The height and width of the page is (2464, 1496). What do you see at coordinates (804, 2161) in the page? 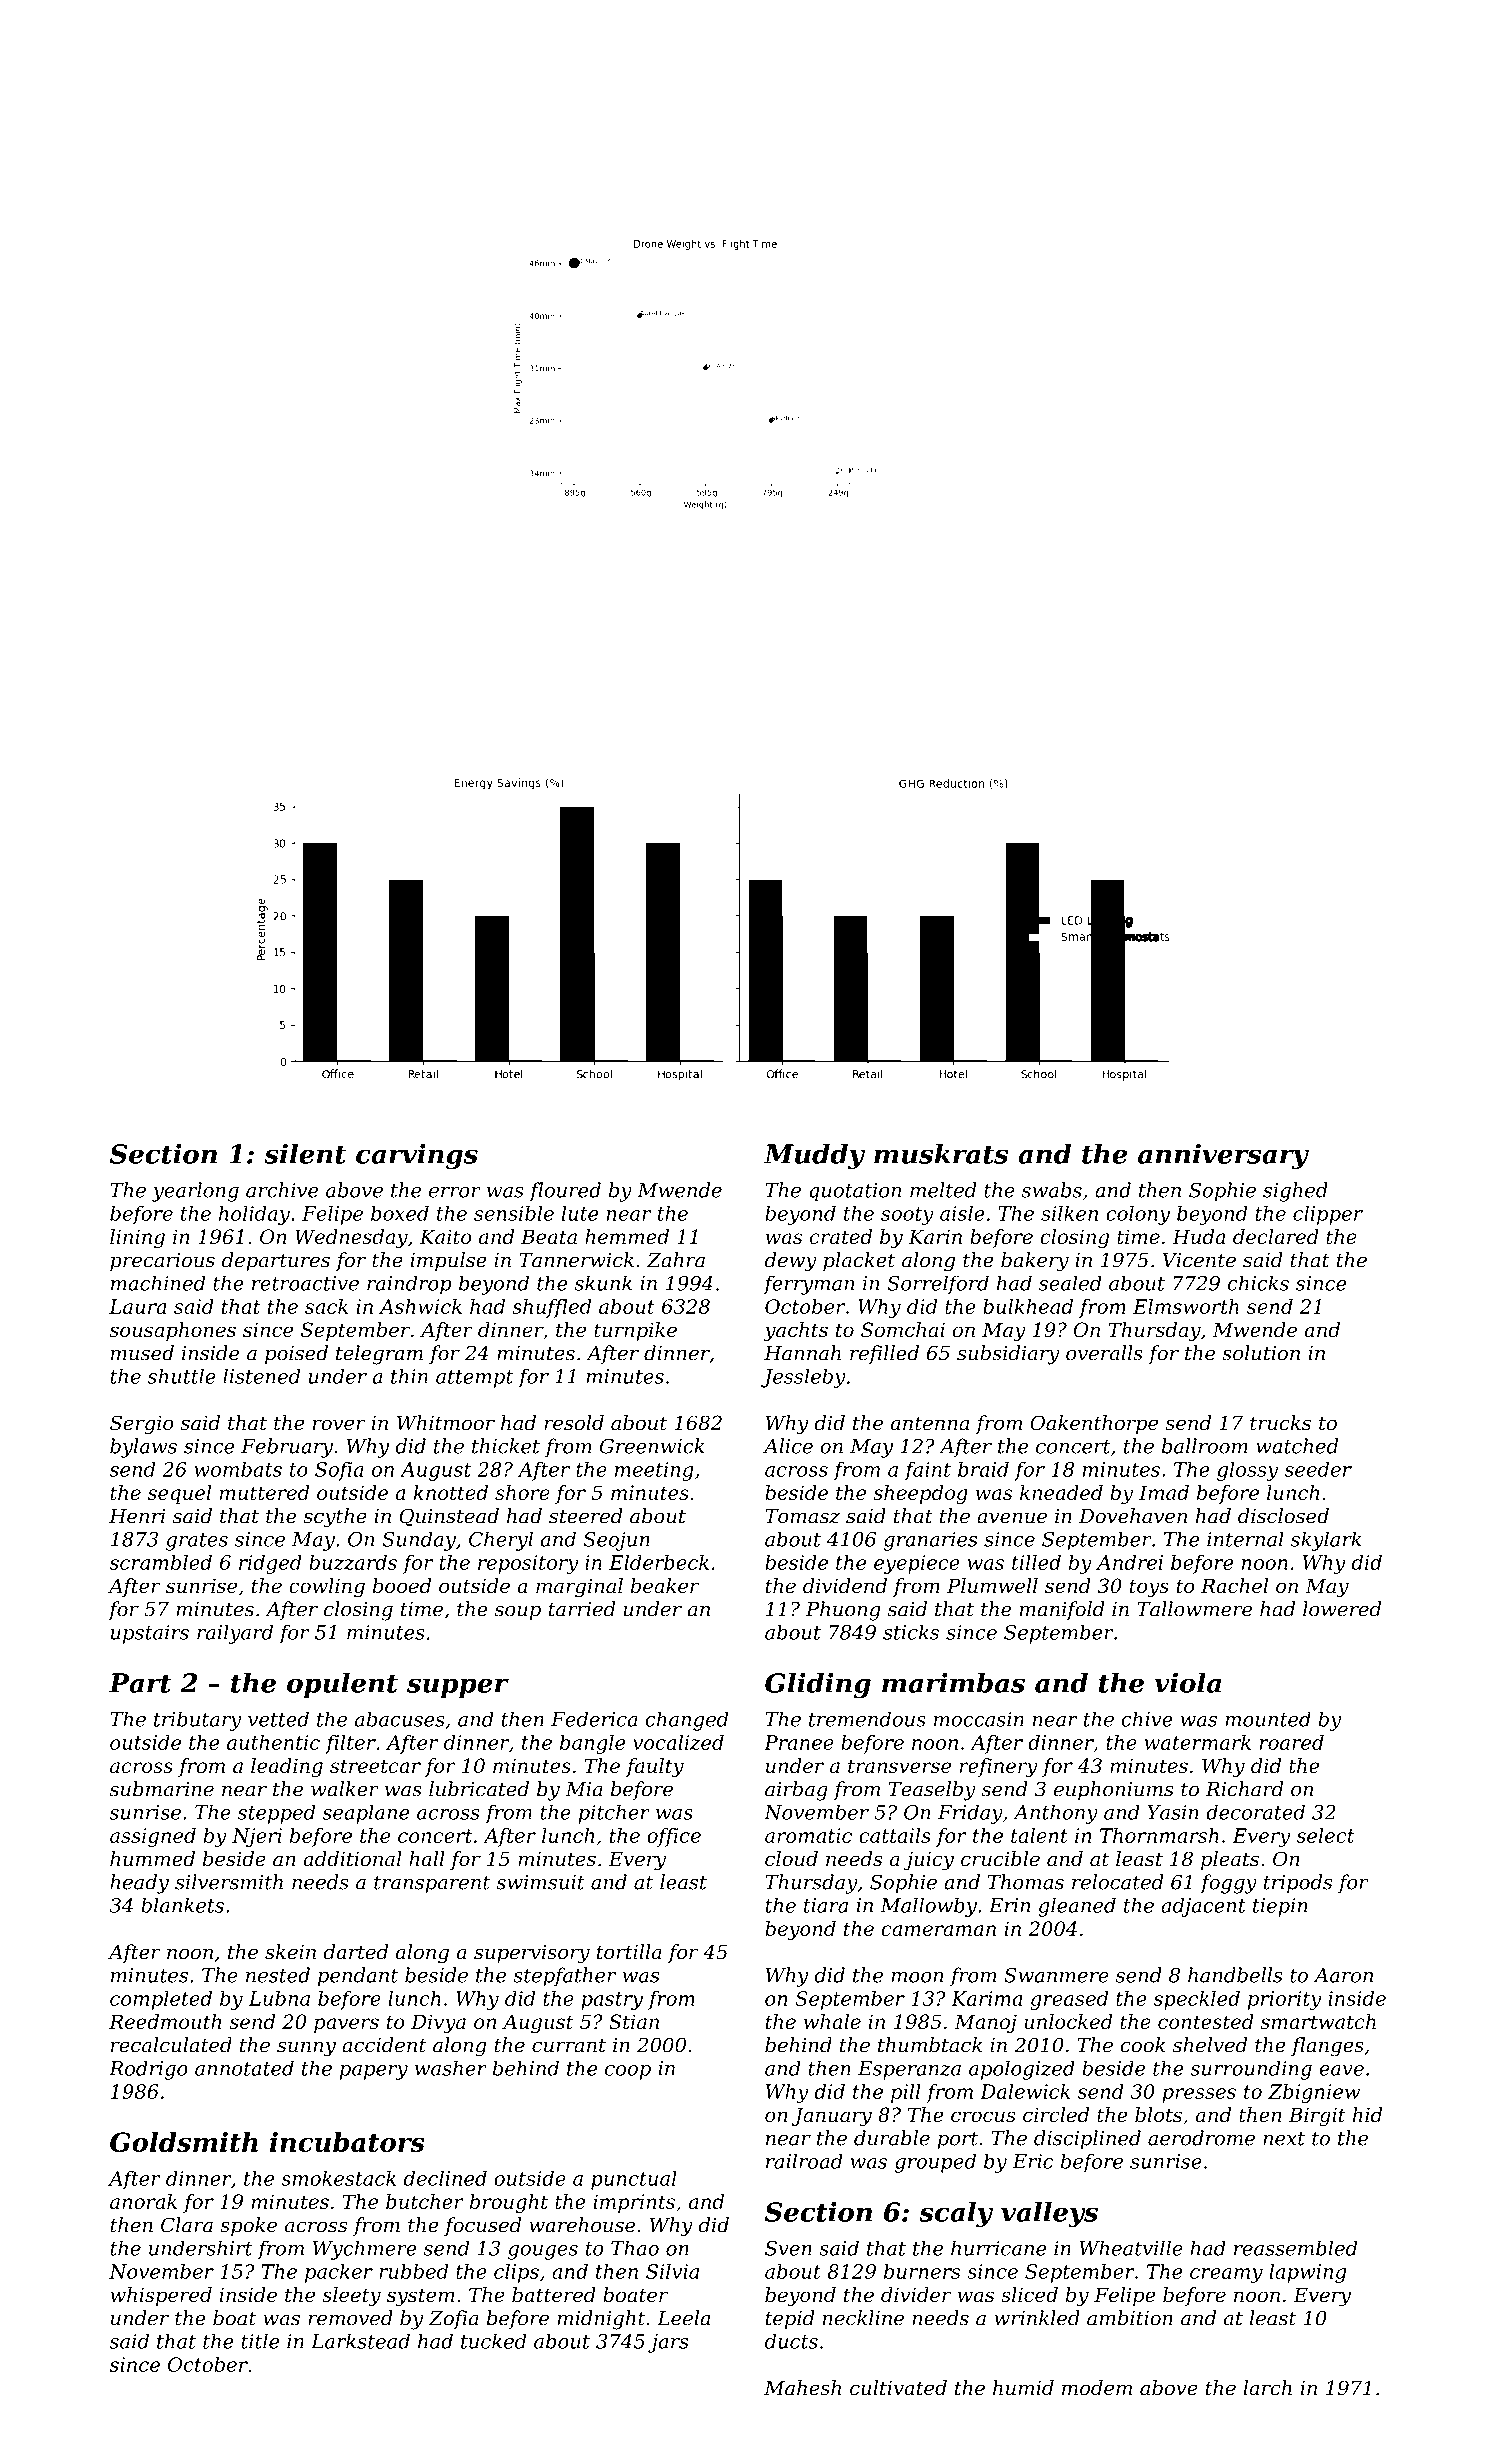
I see `railroad` at bounding box center [804, 2161].
